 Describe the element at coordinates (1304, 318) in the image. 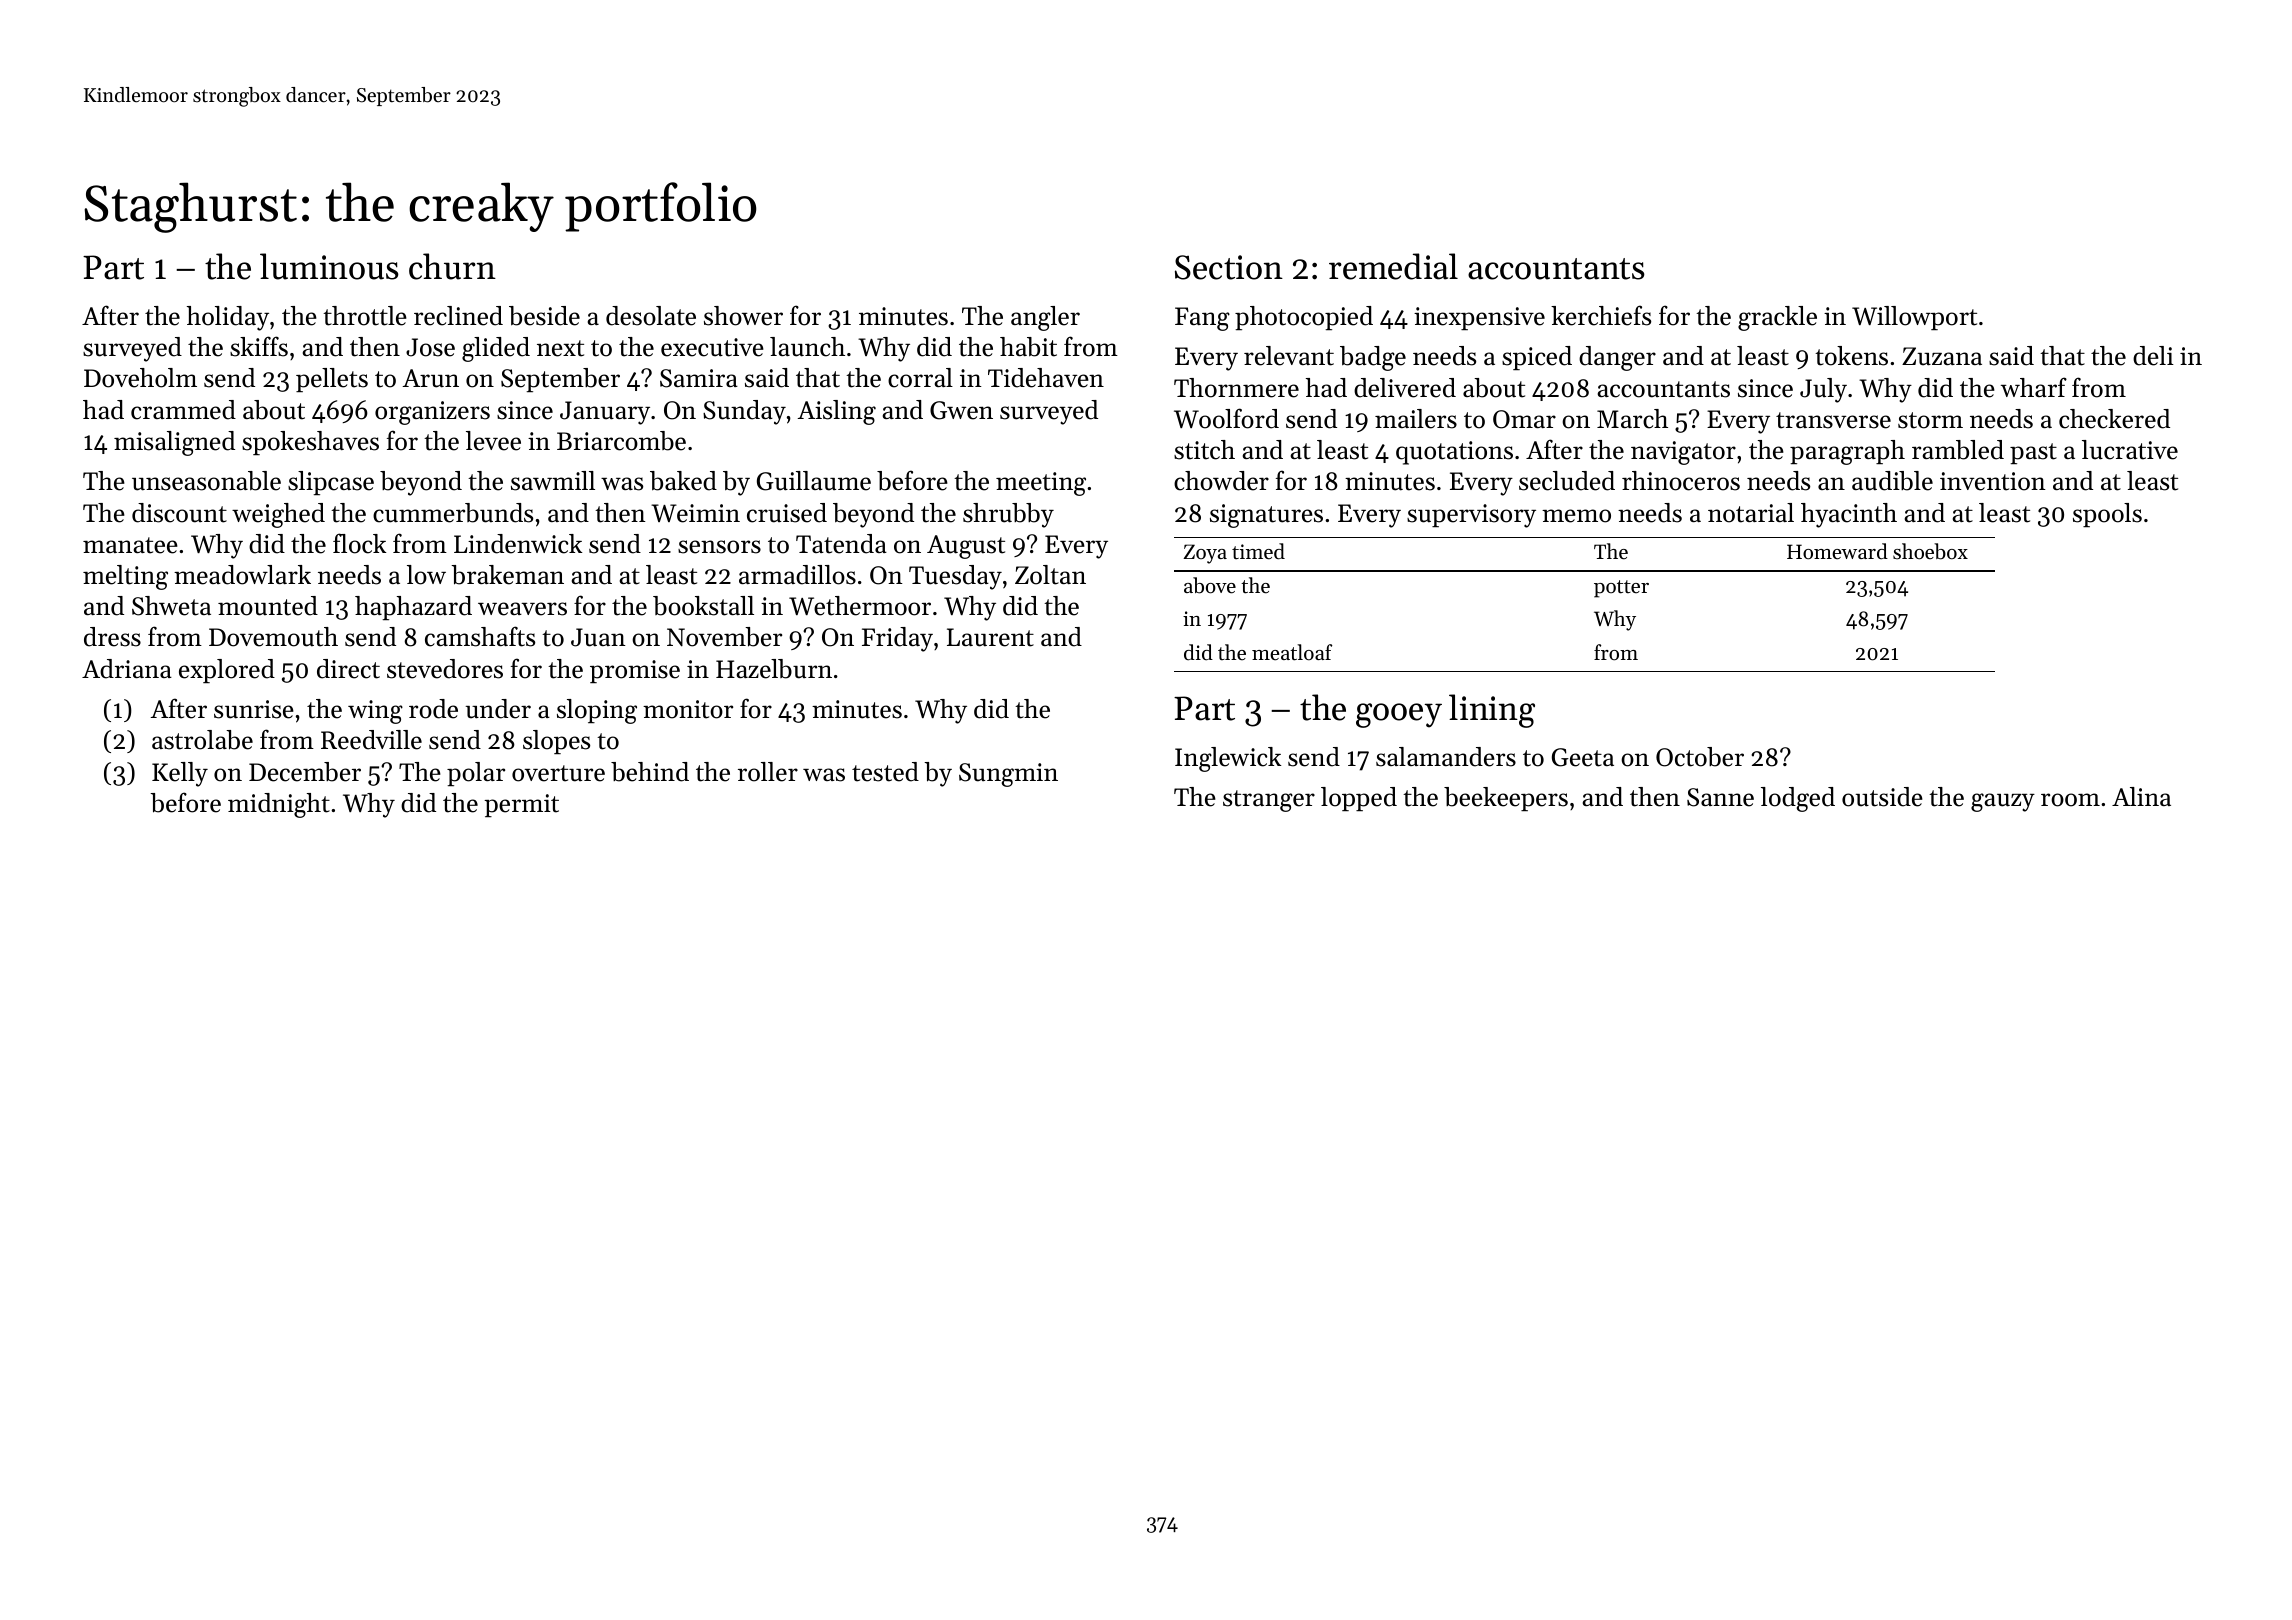

I see `photocopied` at that location.
